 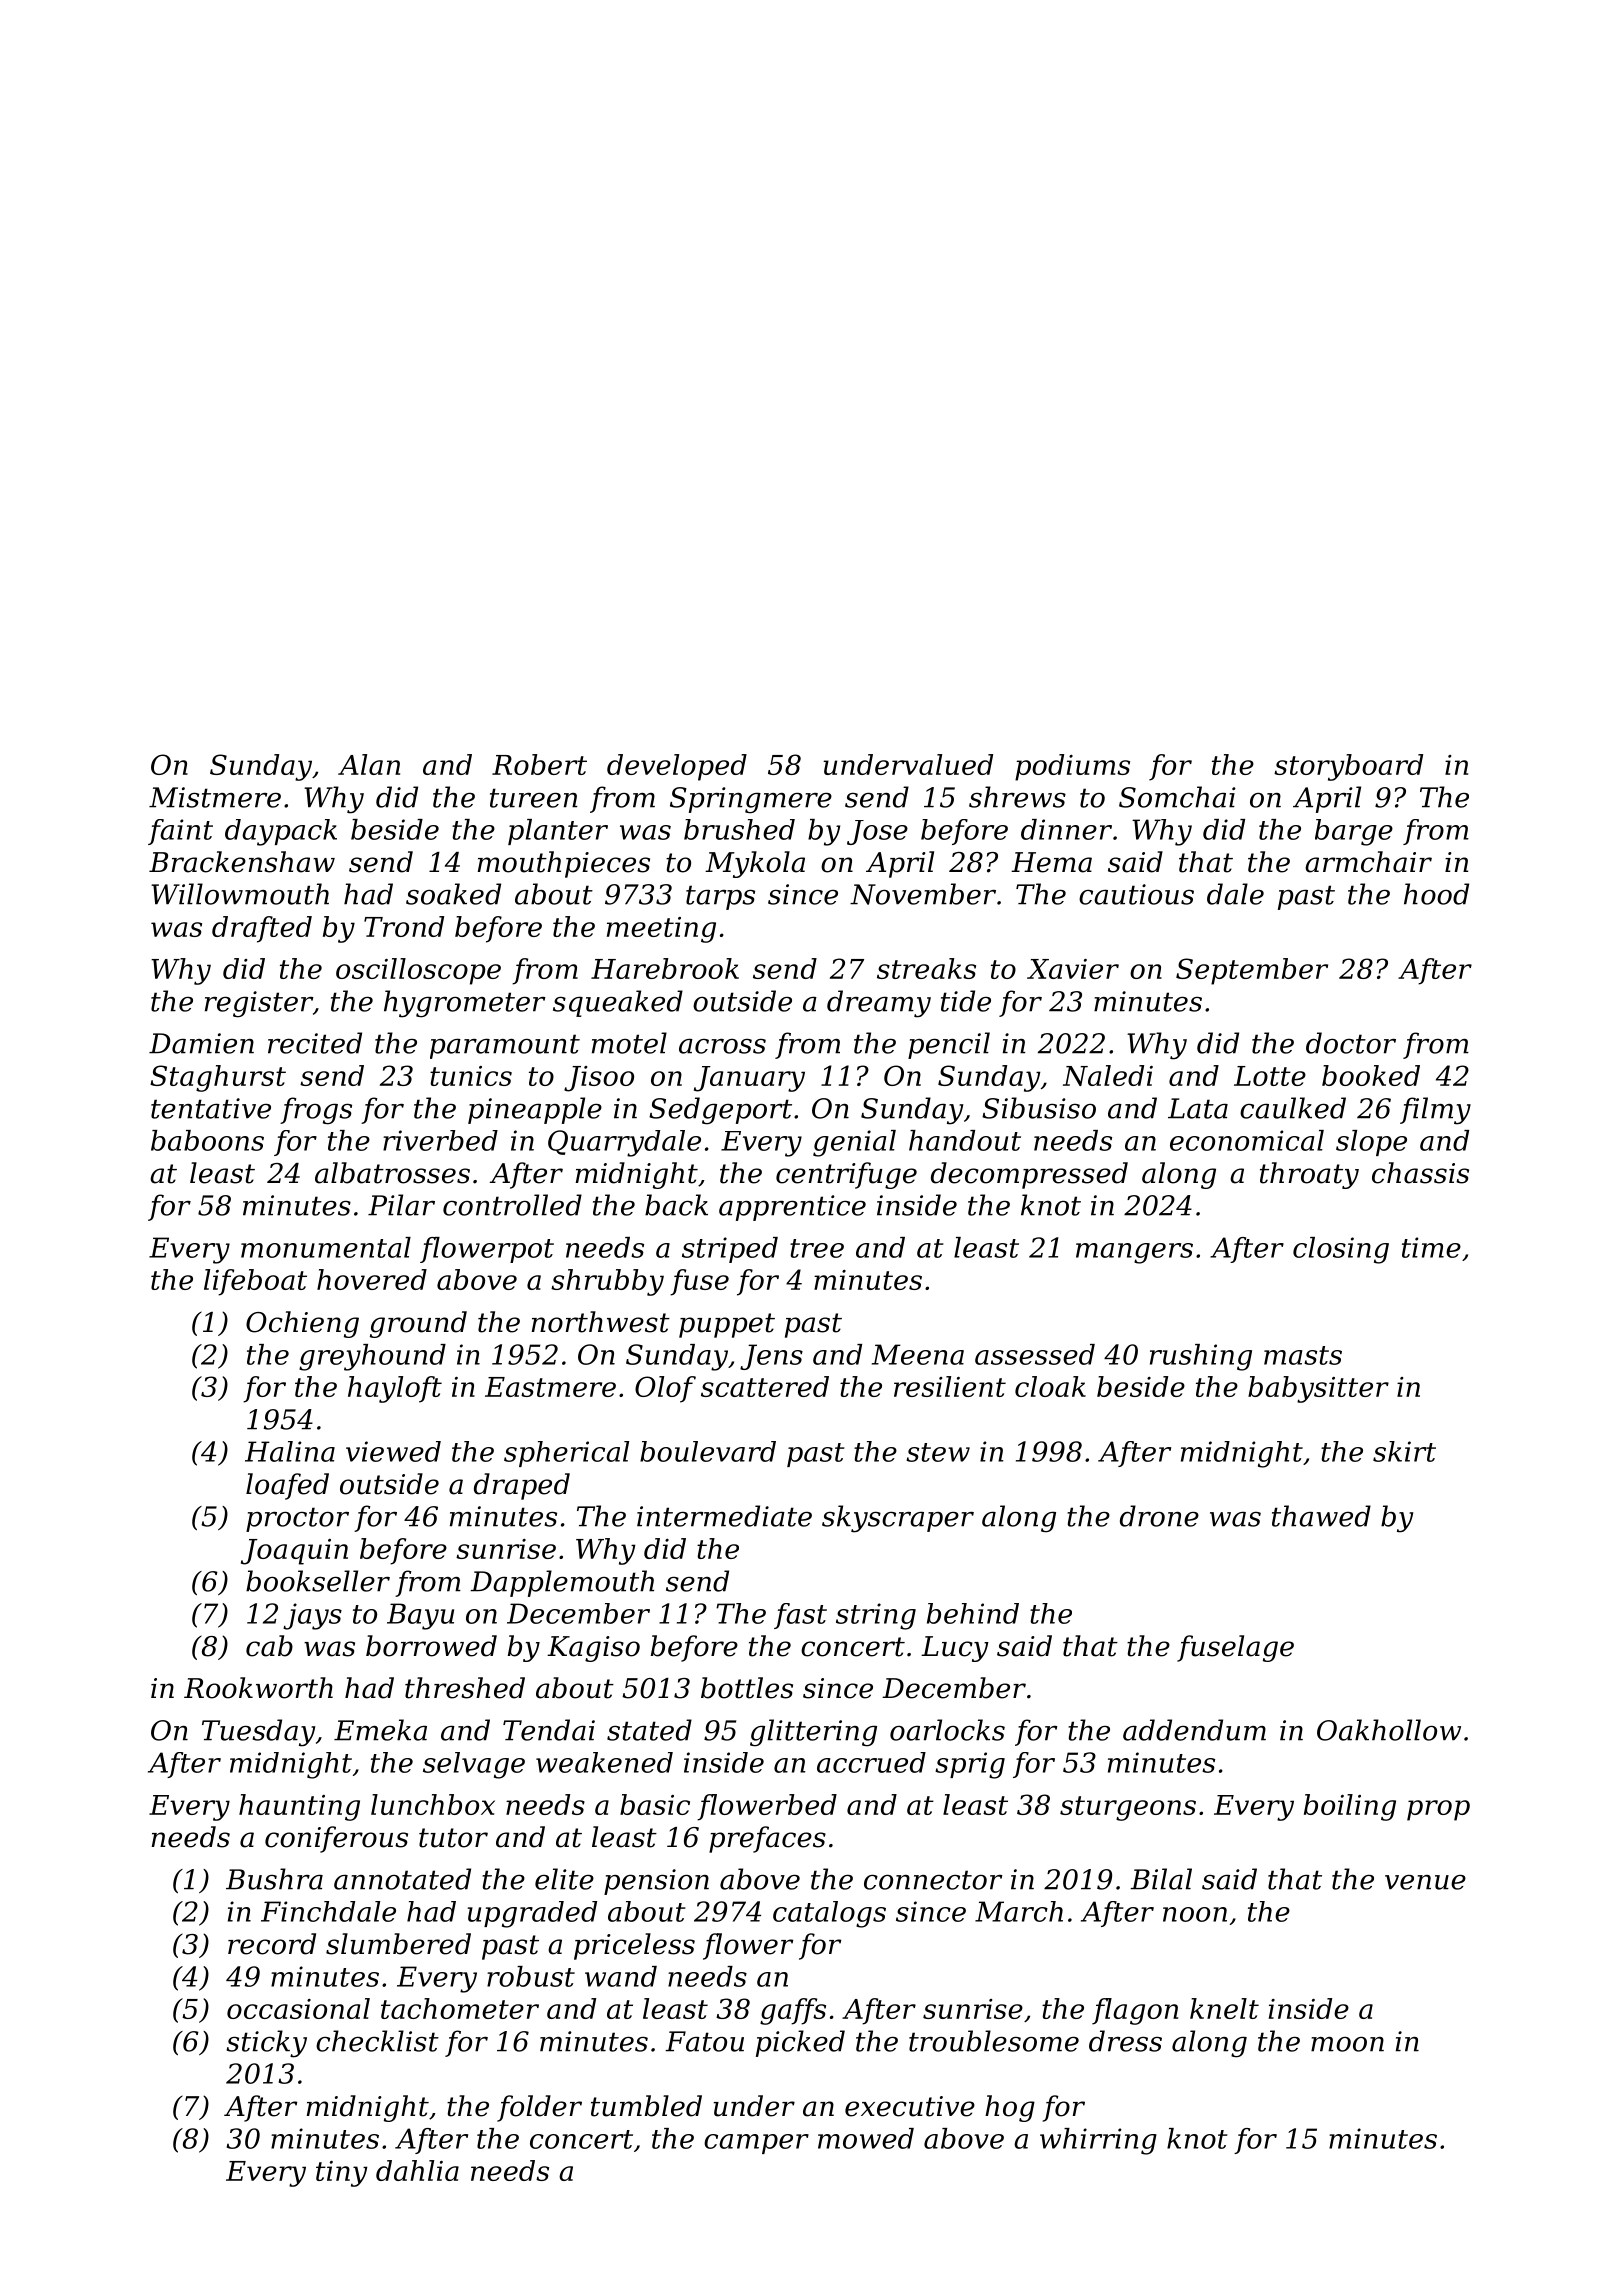 I want to click on priceless, so click(x=634, y=1946).
